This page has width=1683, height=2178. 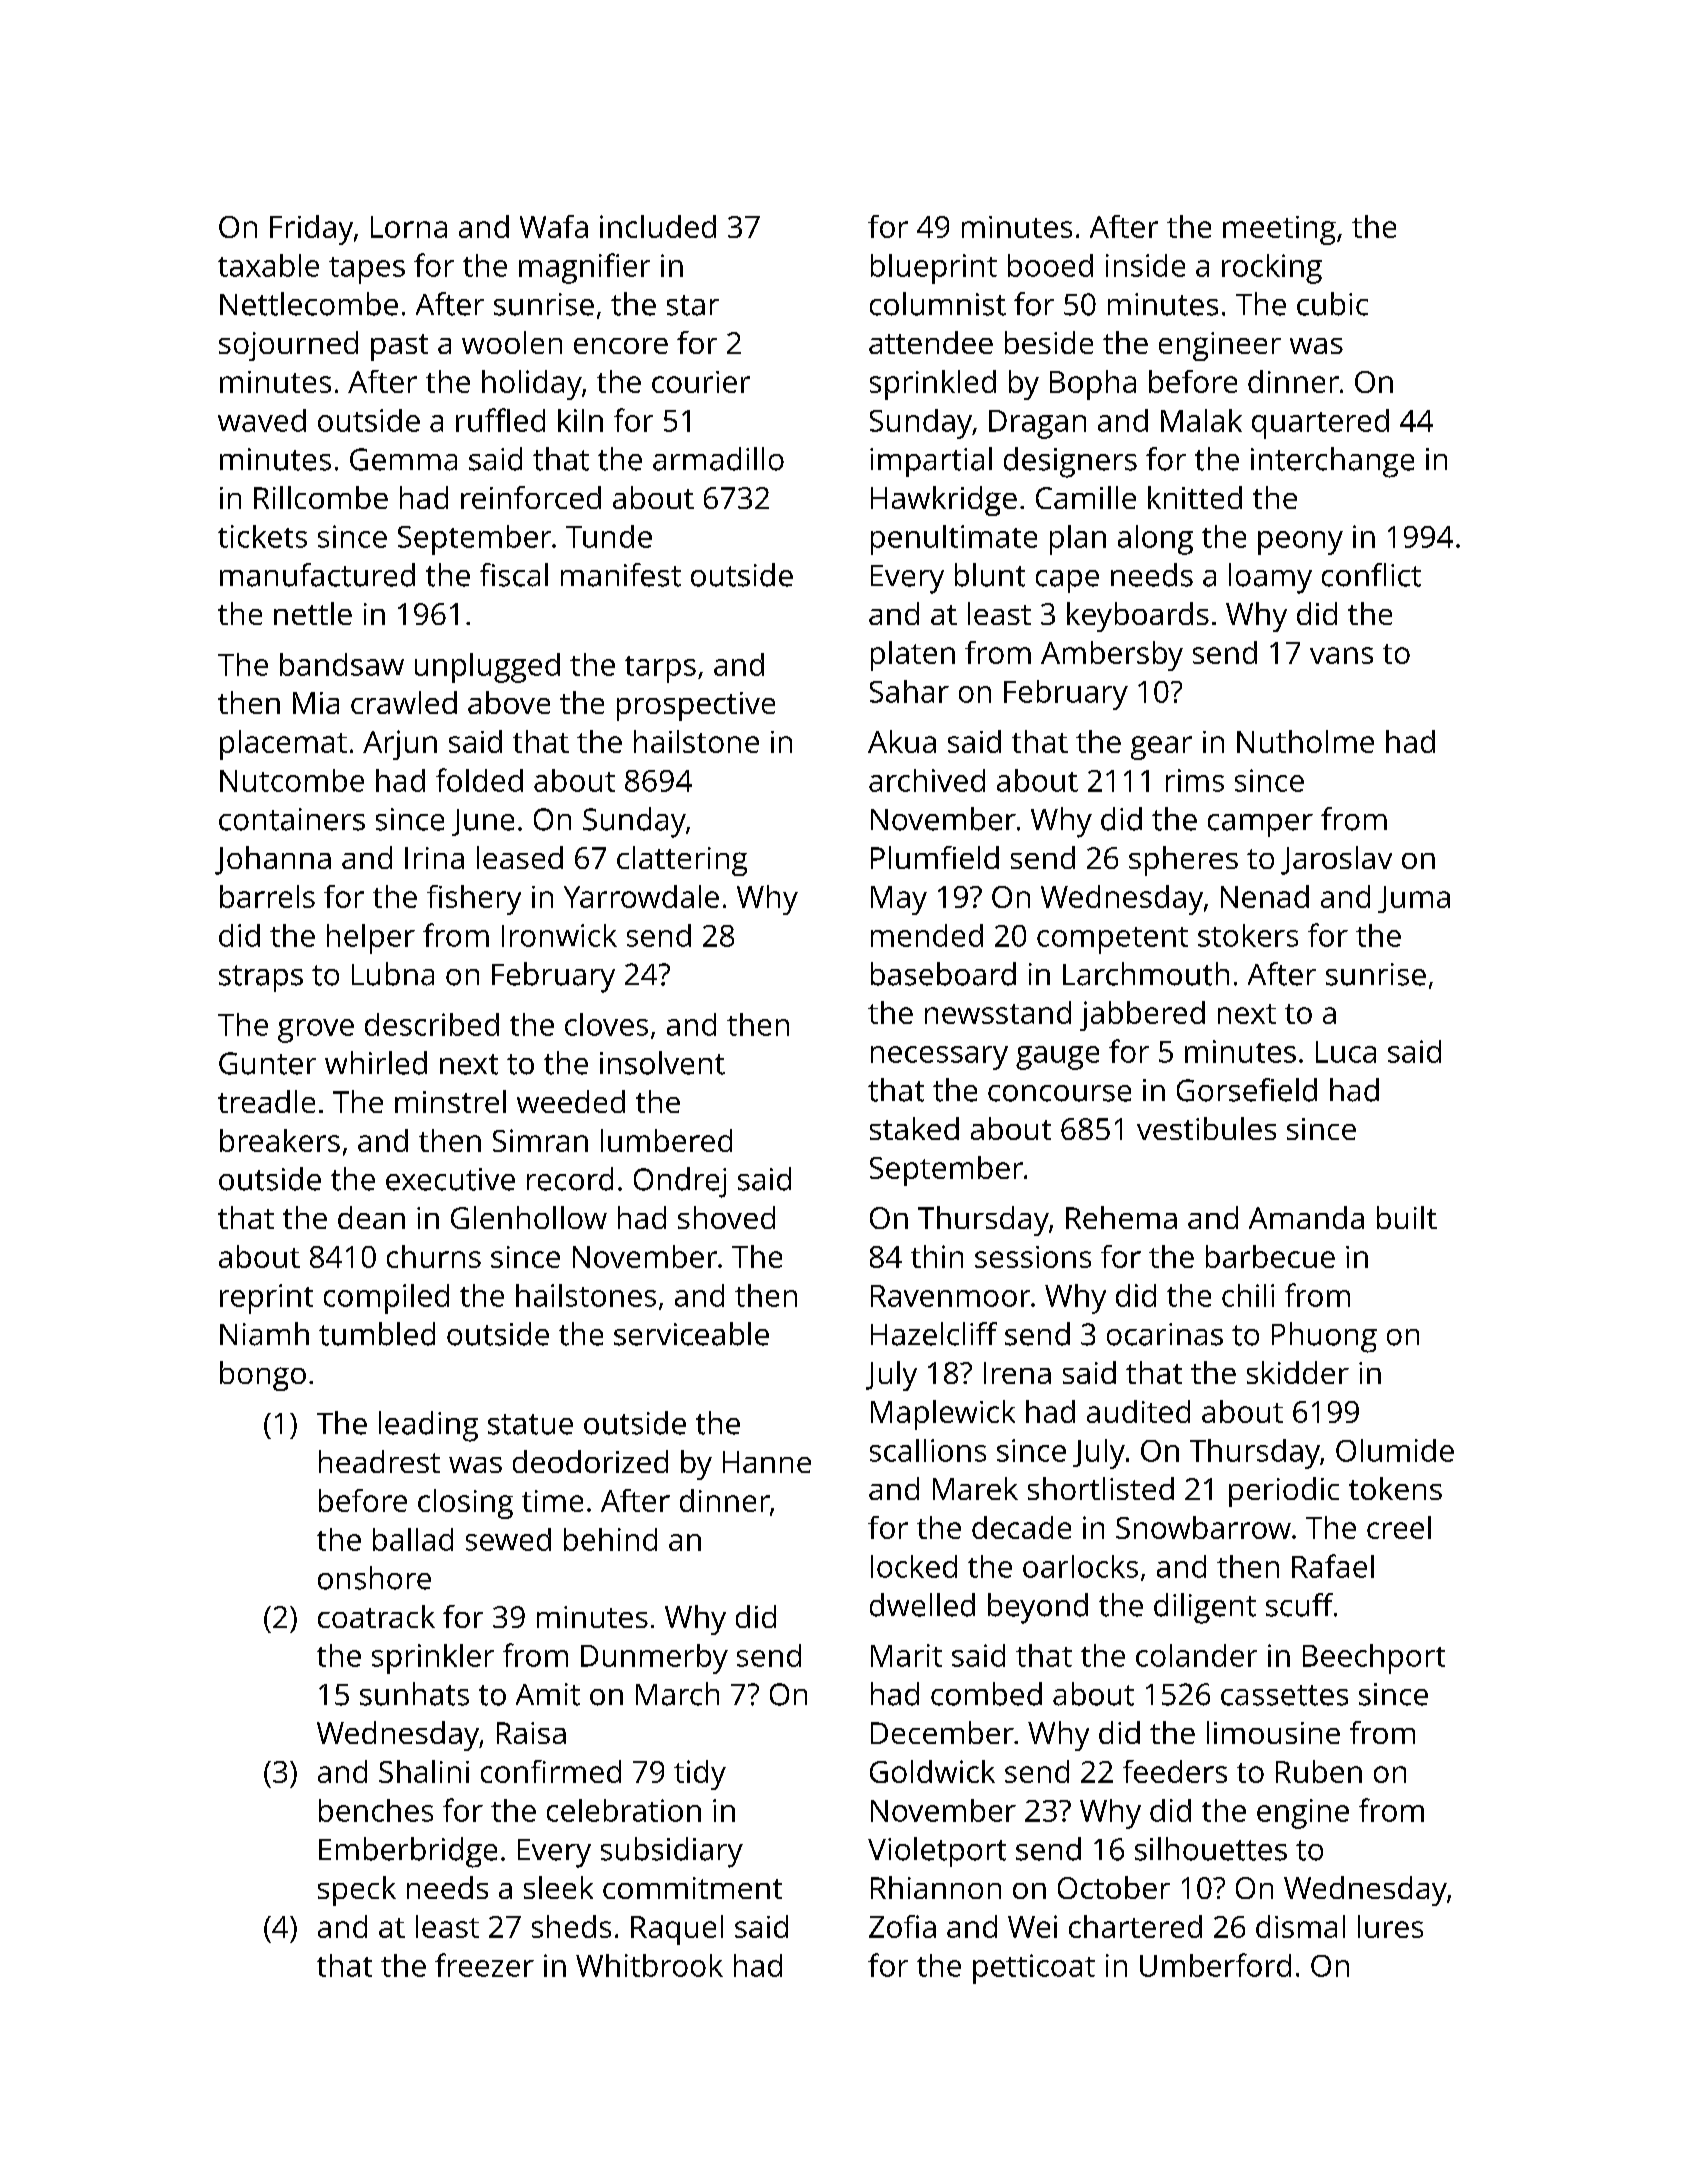 What do you see at coordinates (932, 1771) in the page?
I see `Goldwick` at bounding box center [932, 1771].
